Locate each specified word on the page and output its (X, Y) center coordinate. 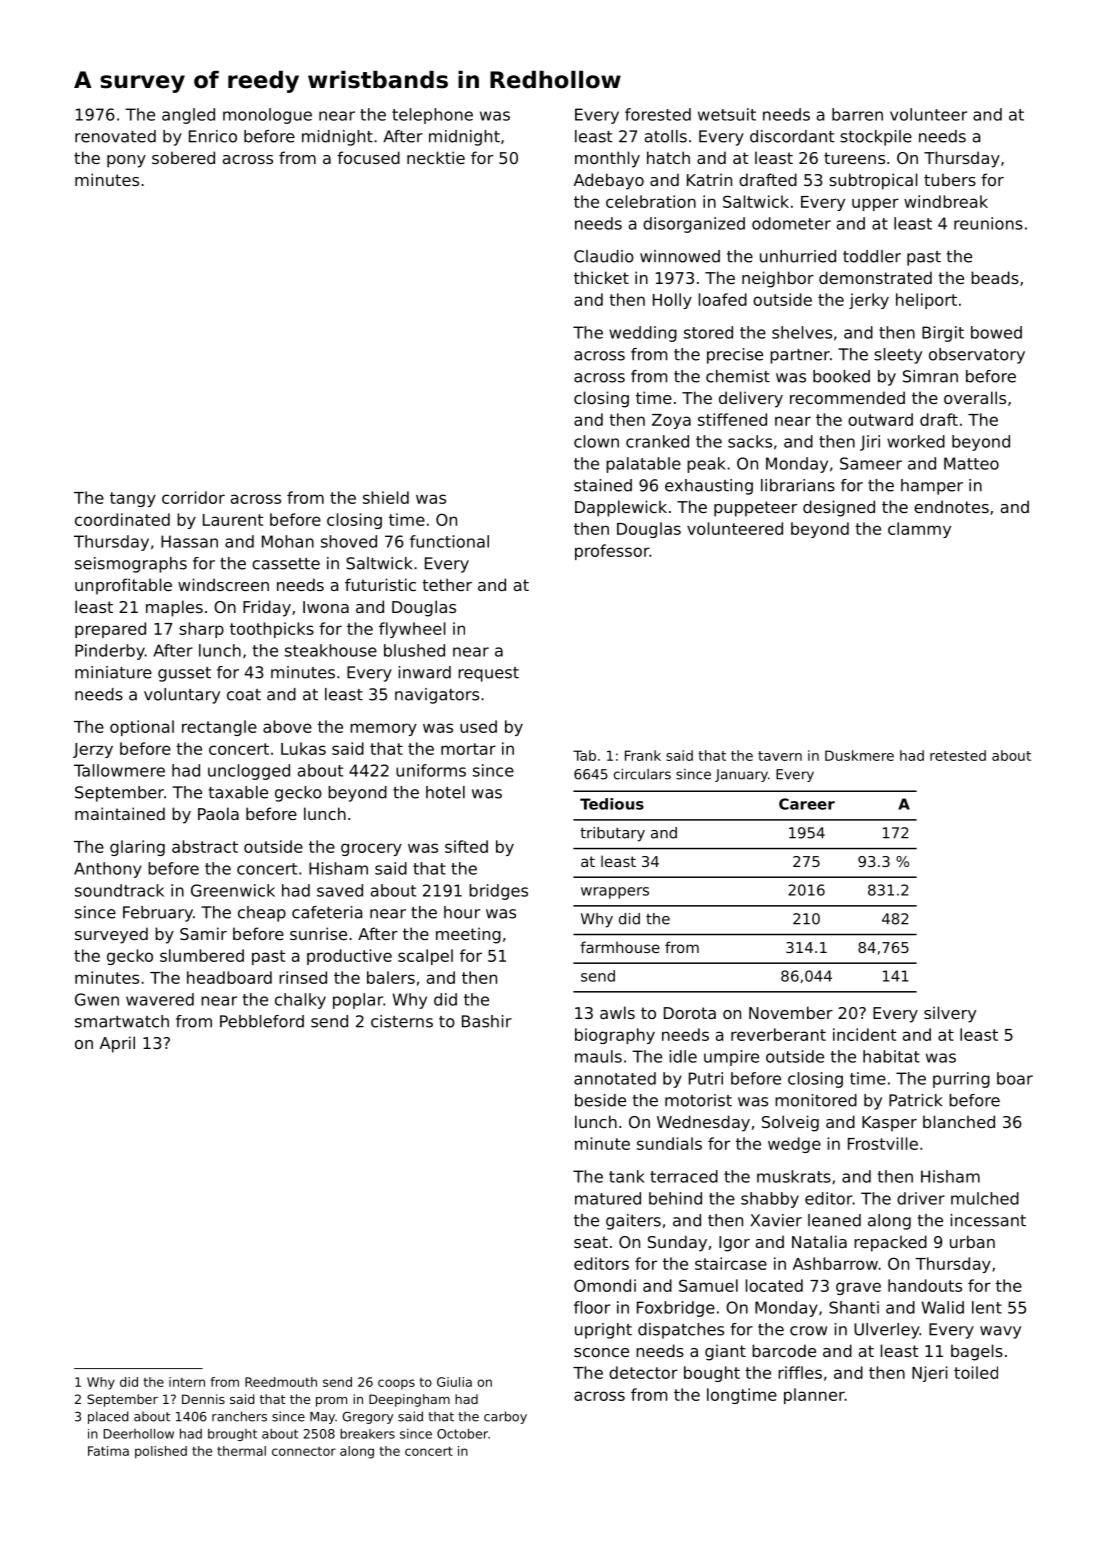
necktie (436, 157)
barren (857, 114)
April (117, 1044)
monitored (816, 1100)
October (462, 1433)
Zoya (671, 421)
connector (304, 1451)
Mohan (288, 541)
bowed (996, 332)
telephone (432, 116)
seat (591, 1242)
